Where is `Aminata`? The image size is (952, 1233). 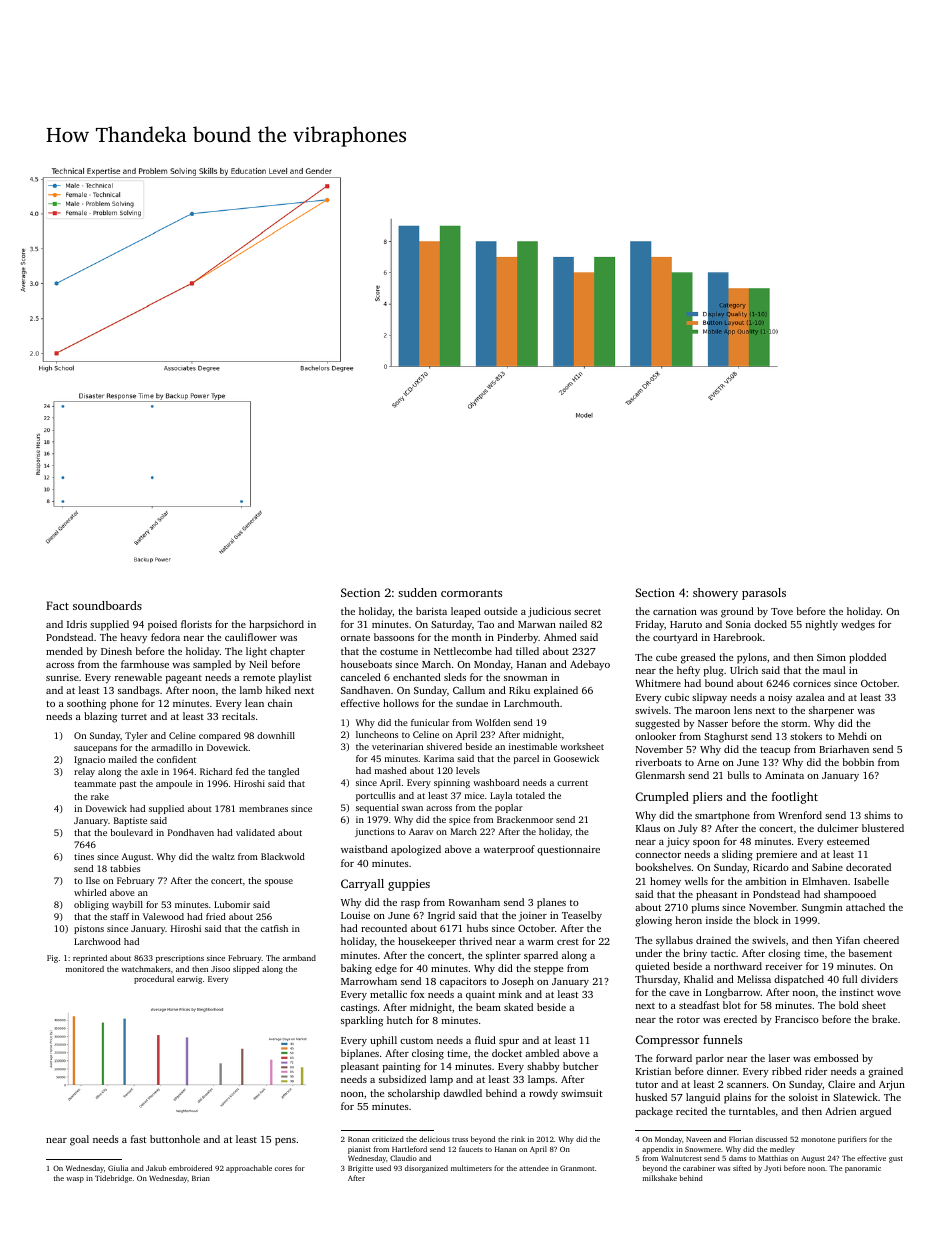
Aminata is located at coordinates (784, 775).
